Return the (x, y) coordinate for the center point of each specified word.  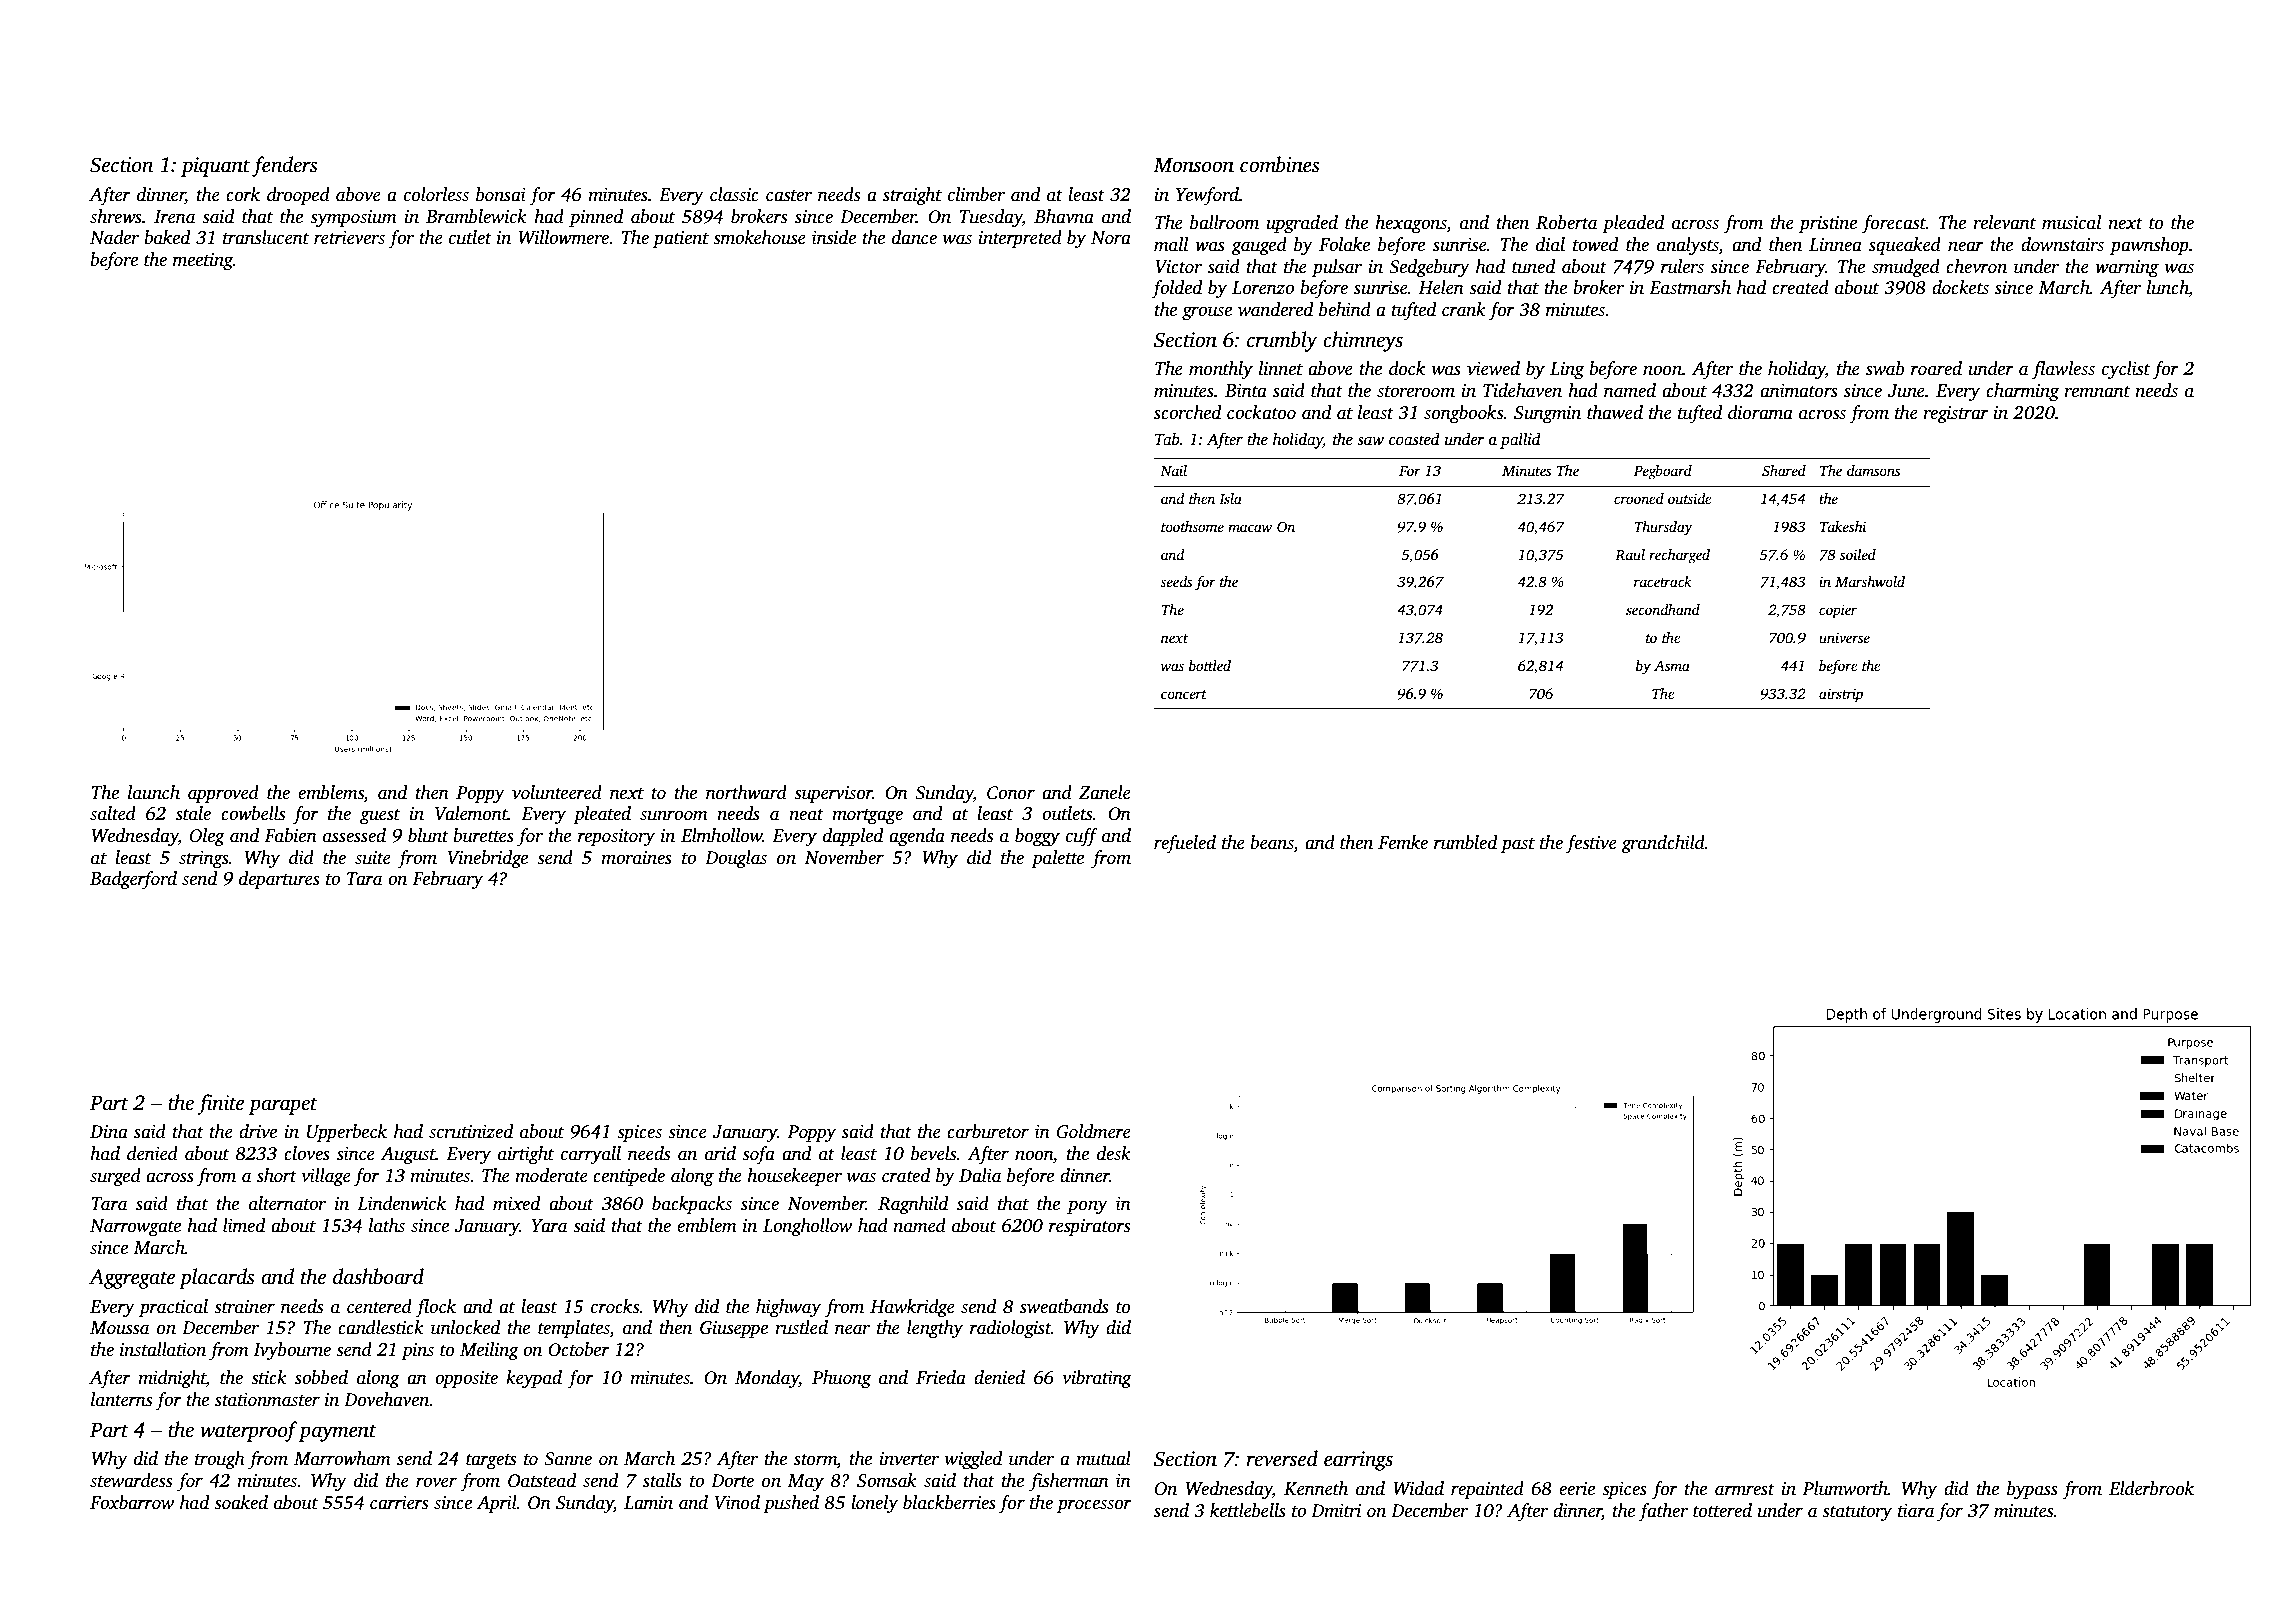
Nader (114, 237)
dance (914, 237)
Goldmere (1094, 1131)
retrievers (349, 238)
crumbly (1282, 341)
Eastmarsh (1690, 287)
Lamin (648, 1503)
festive (1591, 844)
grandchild (1663, 844)
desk (1114, 1153)
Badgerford (133, 880)
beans (1272, 843)
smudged (1906, 268)
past (1518, 845)
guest (380, 816)
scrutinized (471, 1131)
